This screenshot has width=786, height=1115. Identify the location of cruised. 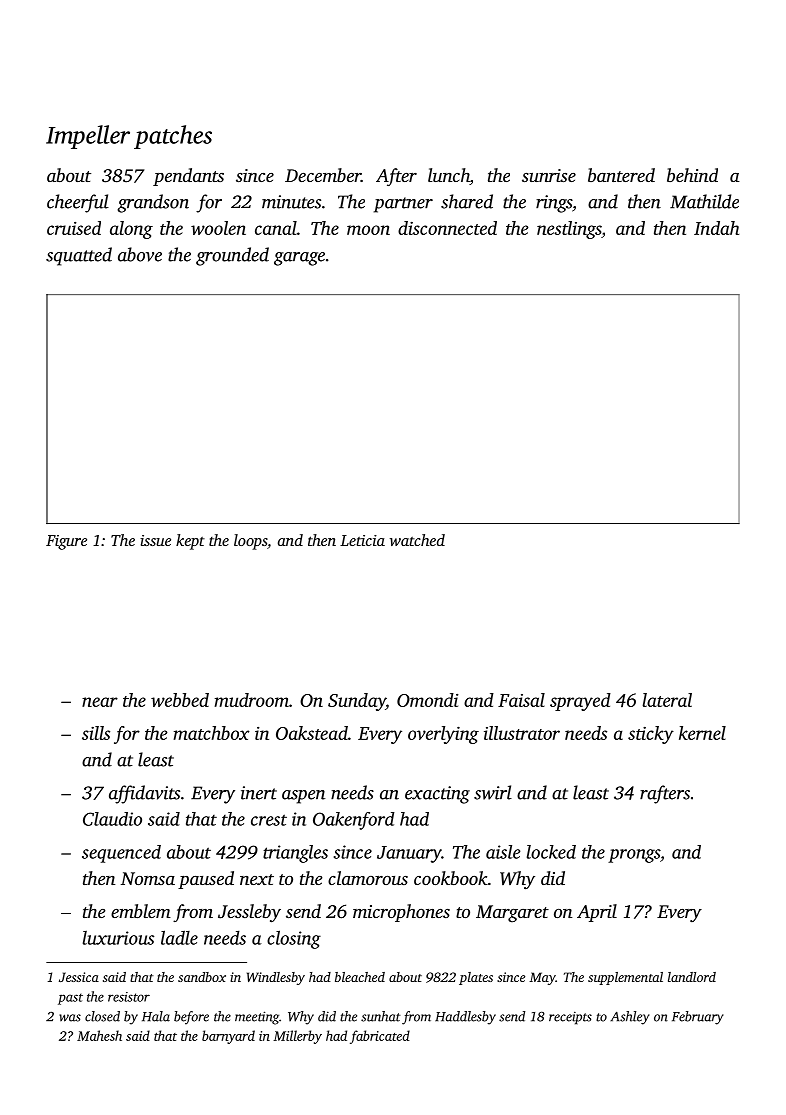
(74, 228).
